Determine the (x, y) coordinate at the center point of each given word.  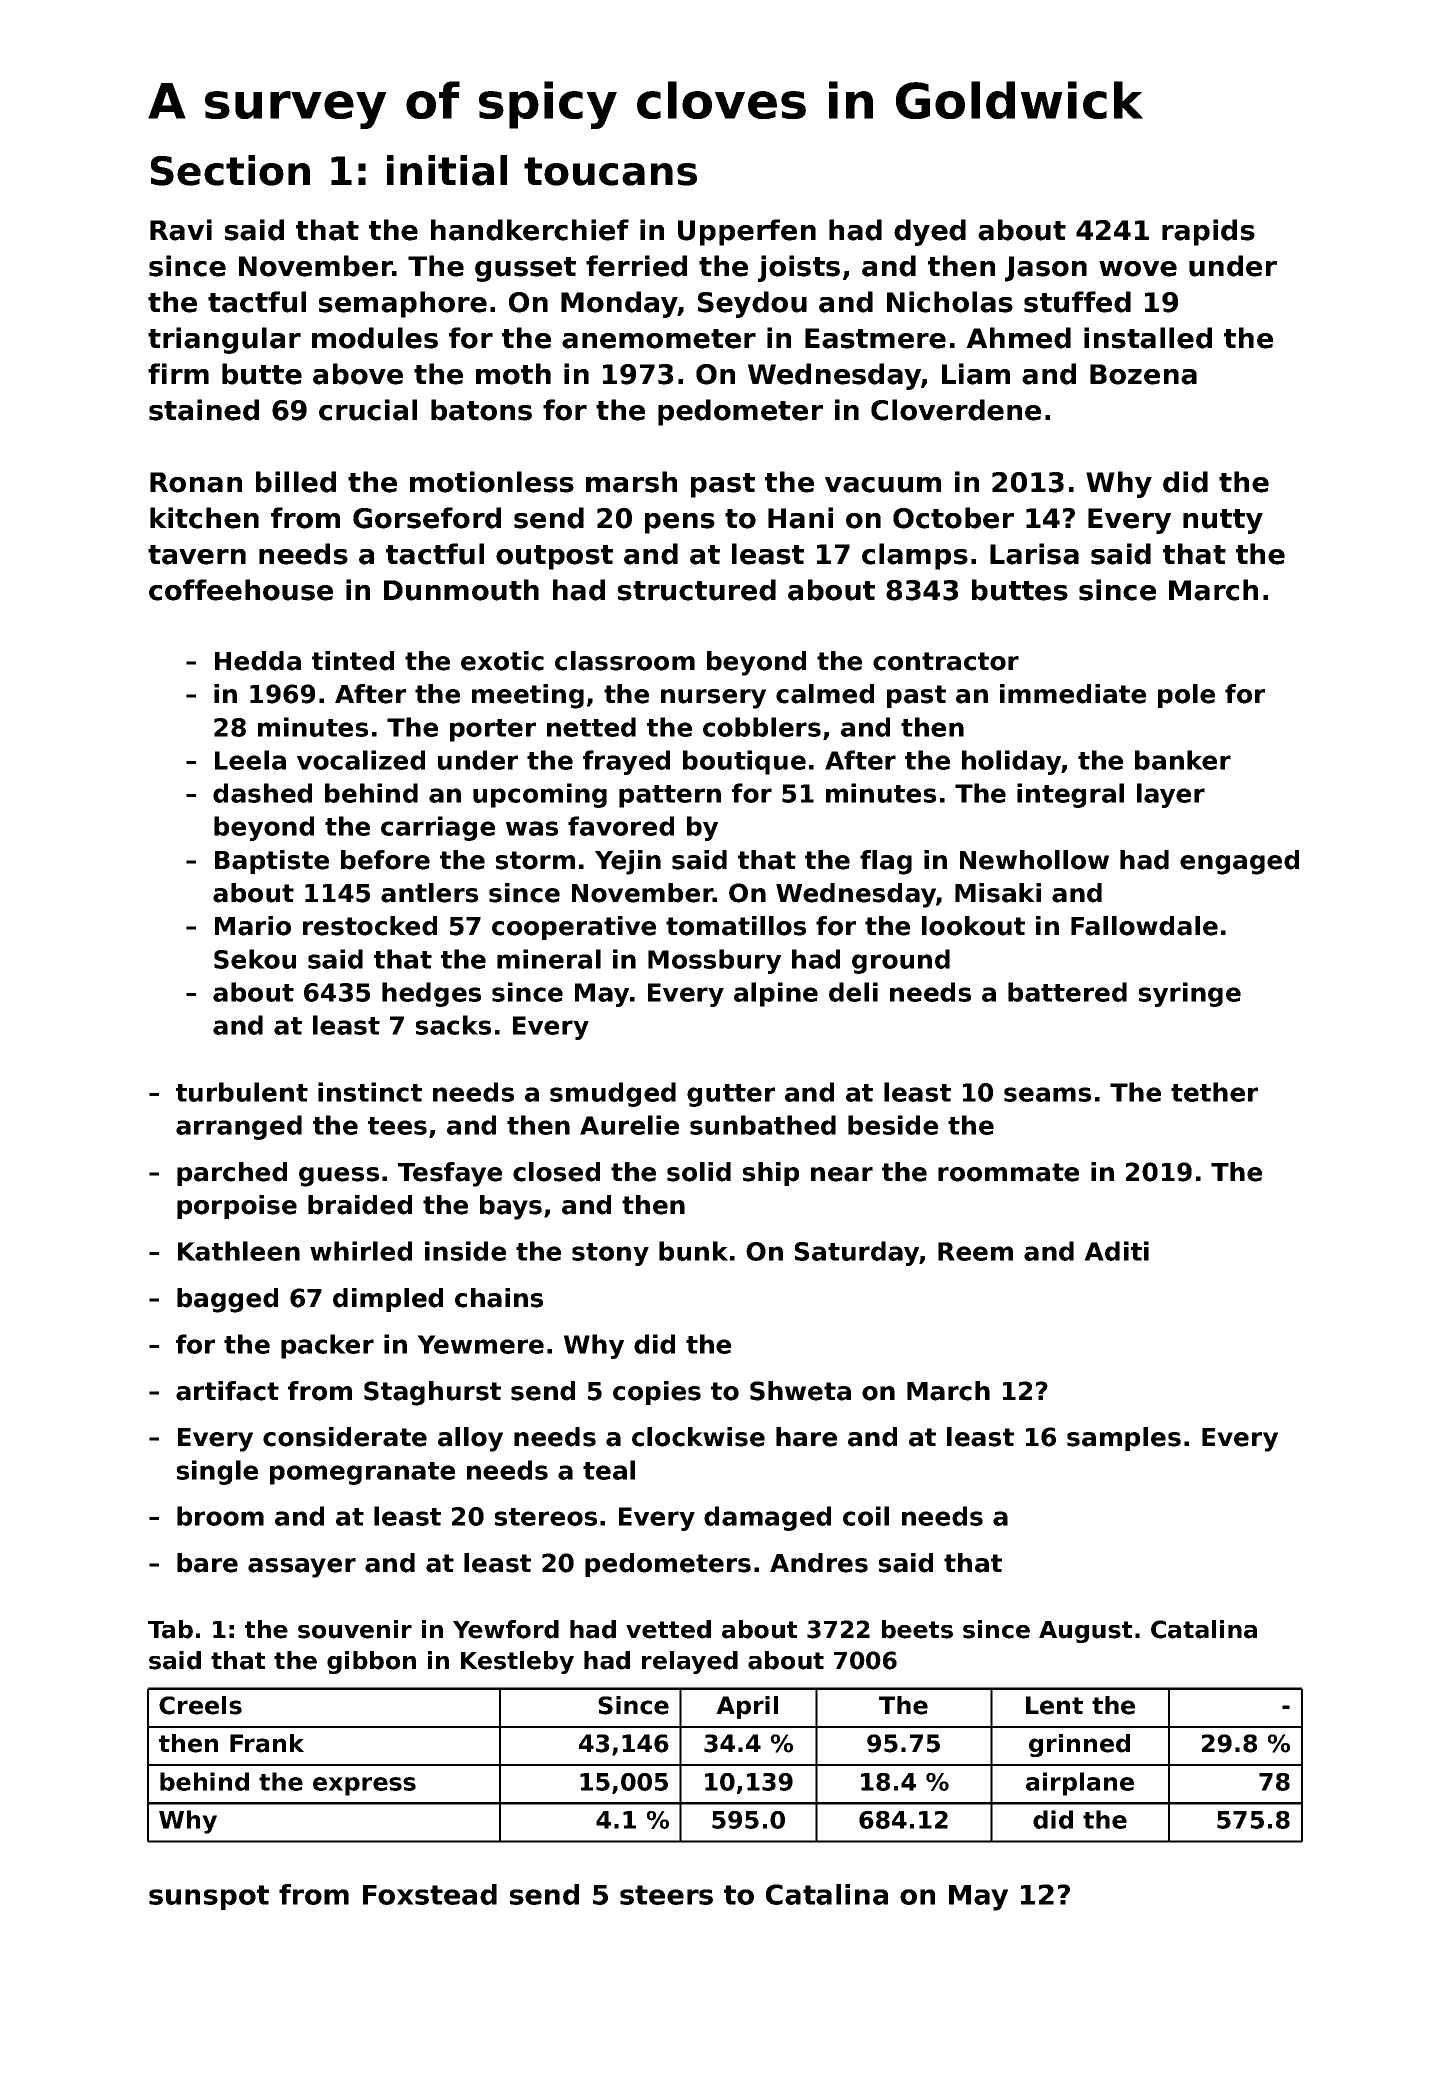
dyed (930, 232)
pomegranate (362, 1473)
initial (447, 170)
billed (296, 482)
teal (609, 1470)
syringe (1190, 994)
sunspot (209, 1897)
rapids (1208, 232)
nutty (1223, 521)
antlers (429, 893)
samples (1124, 1439)
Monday (619, 304)
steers (666, 1895)
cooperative (574, 928)
